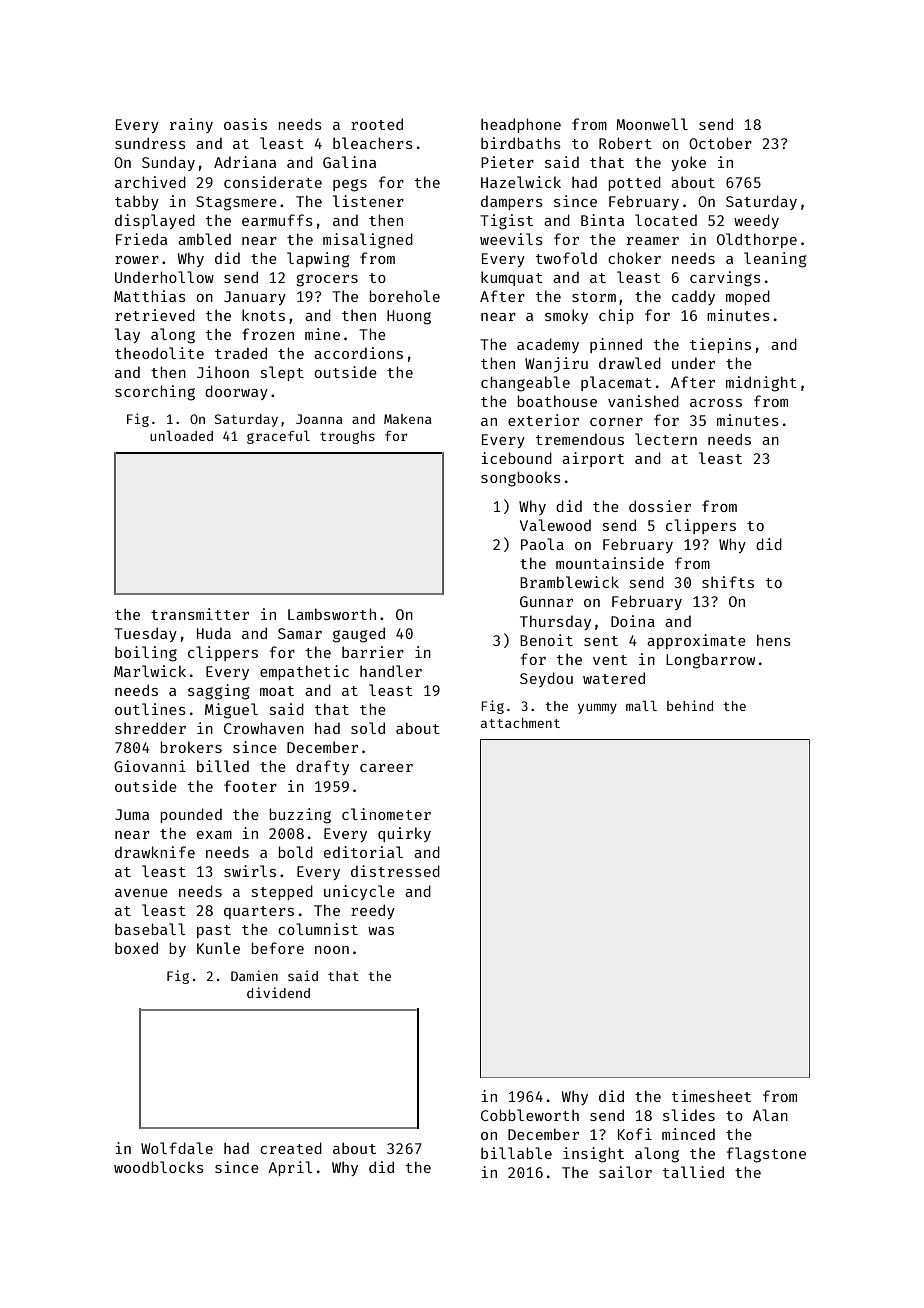 Image resolution: width=924 pixels, height=1308 pixels. Describe the element at coordinates (136, 948) in the page. I see `boxed` at that location.
